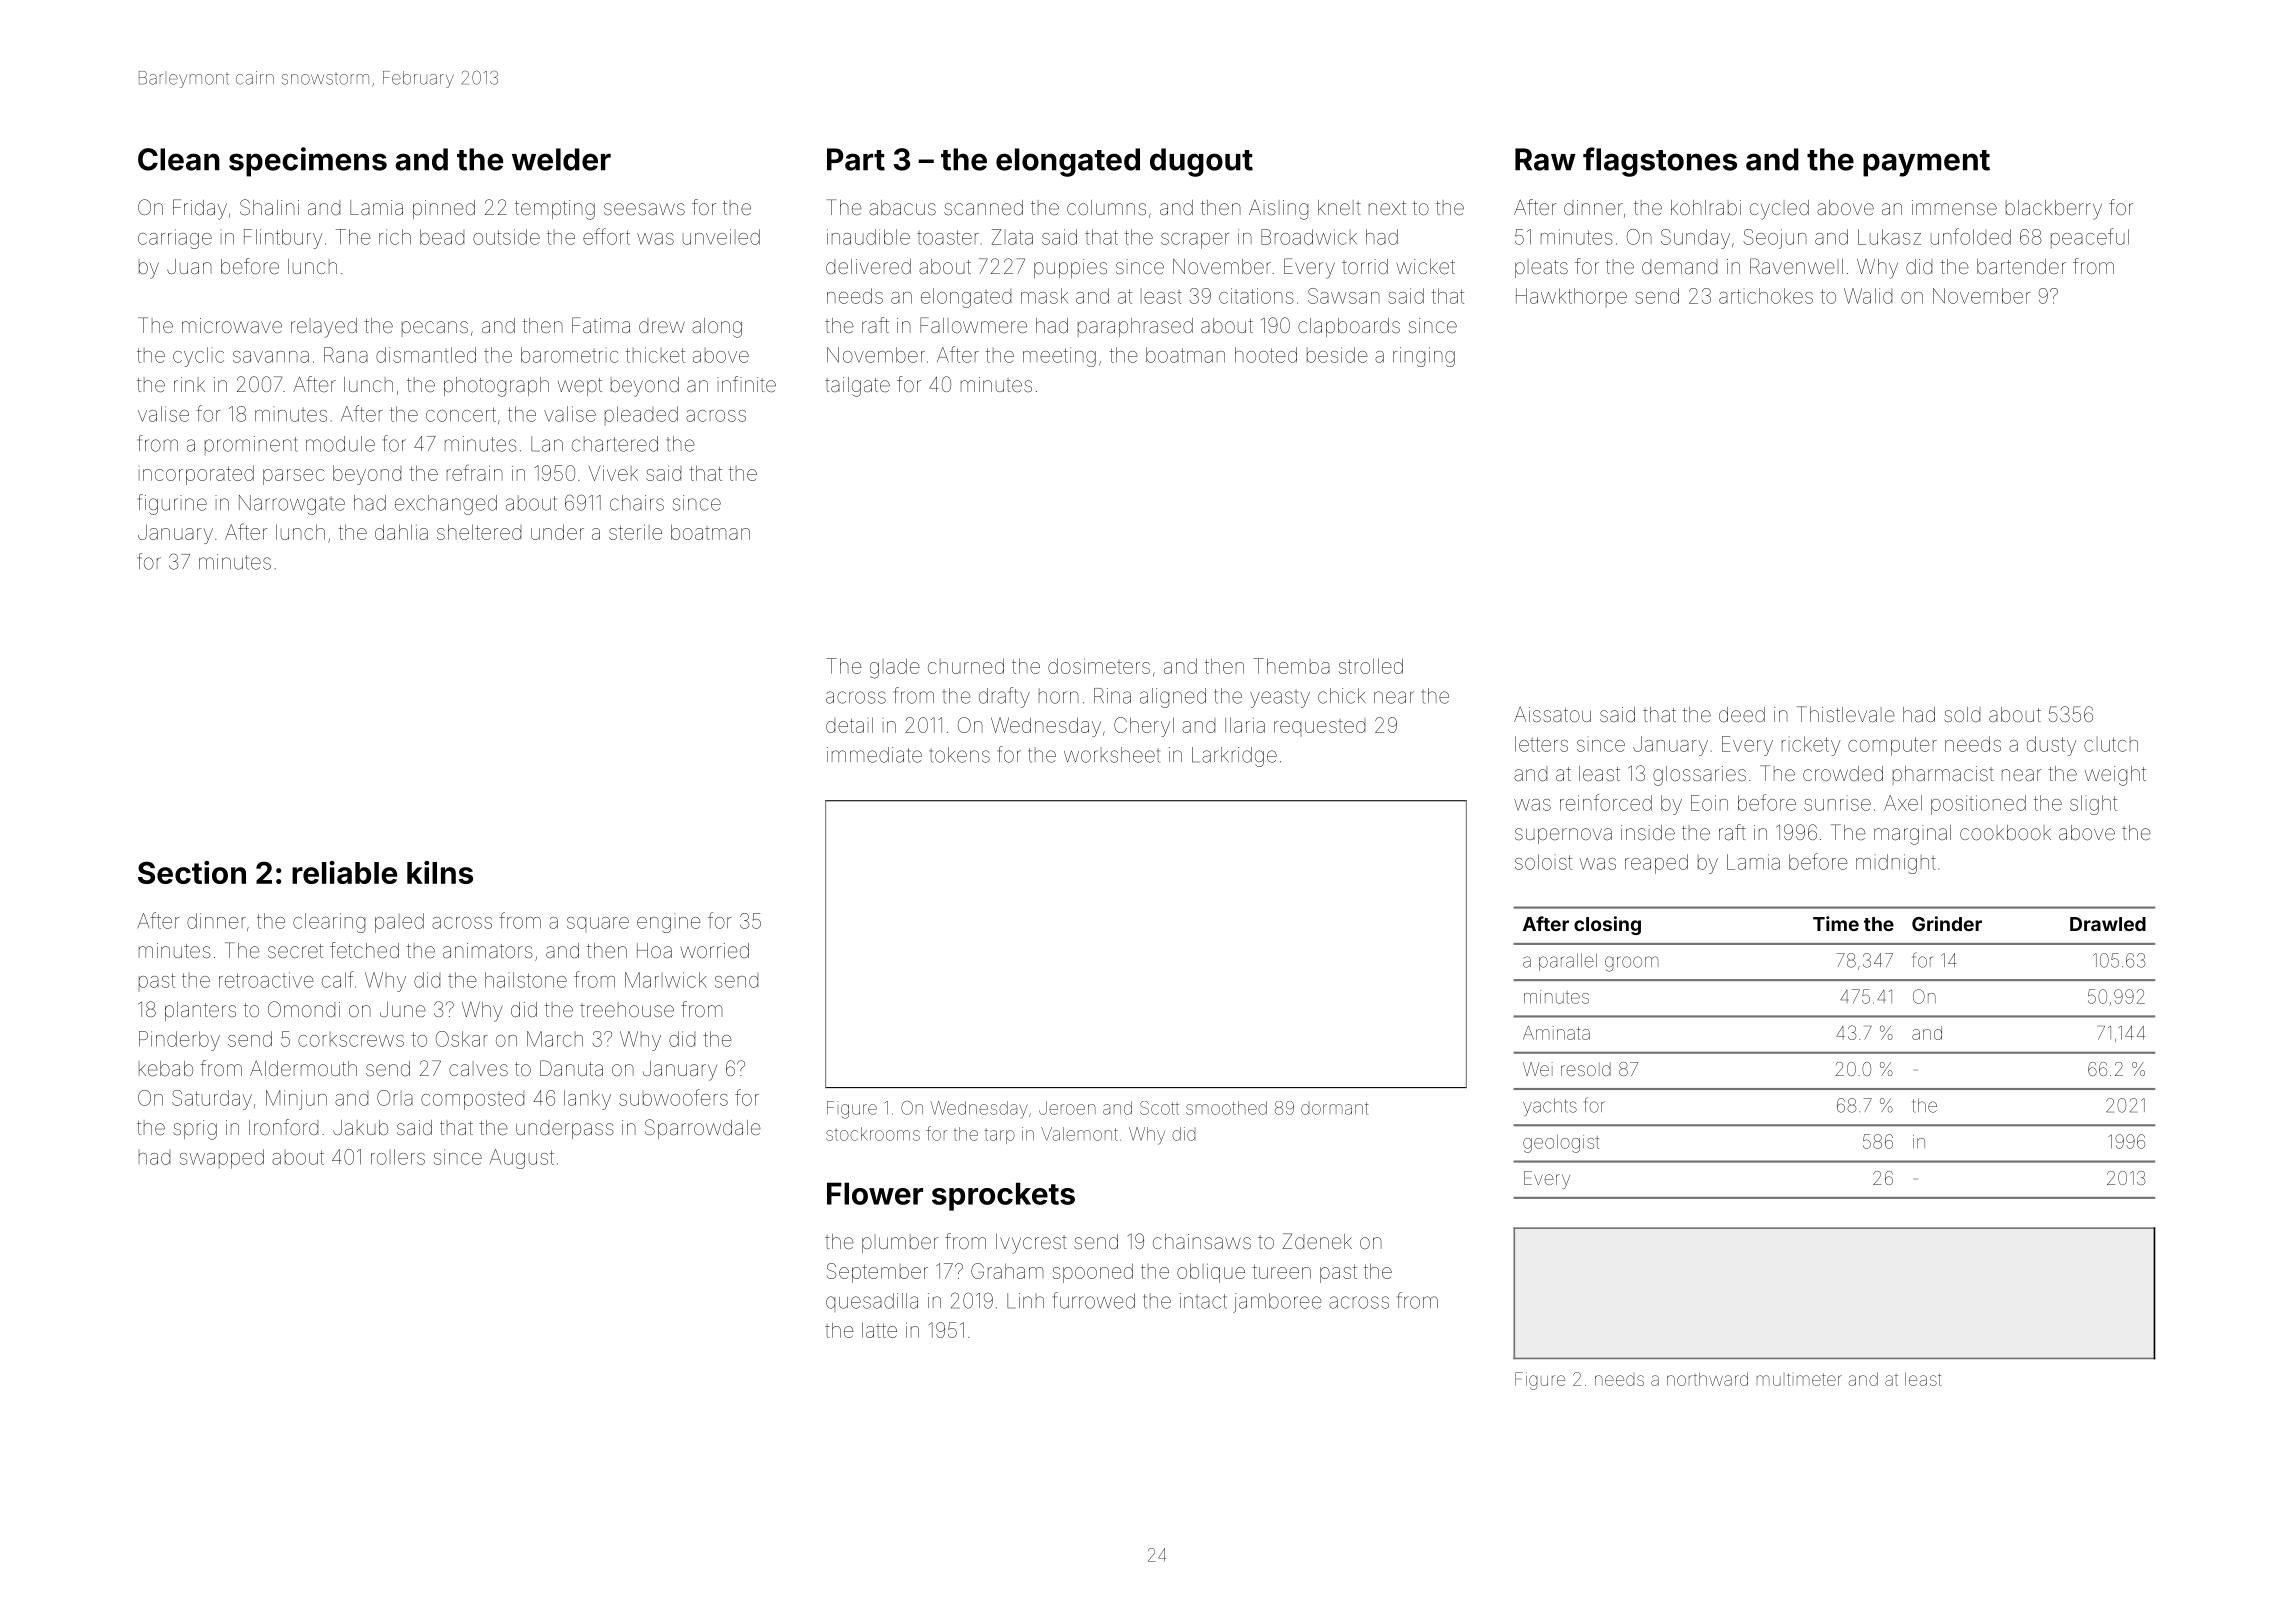 This page has width=2292, height=1620. I want to click on dugout, so click(1201, 162).
